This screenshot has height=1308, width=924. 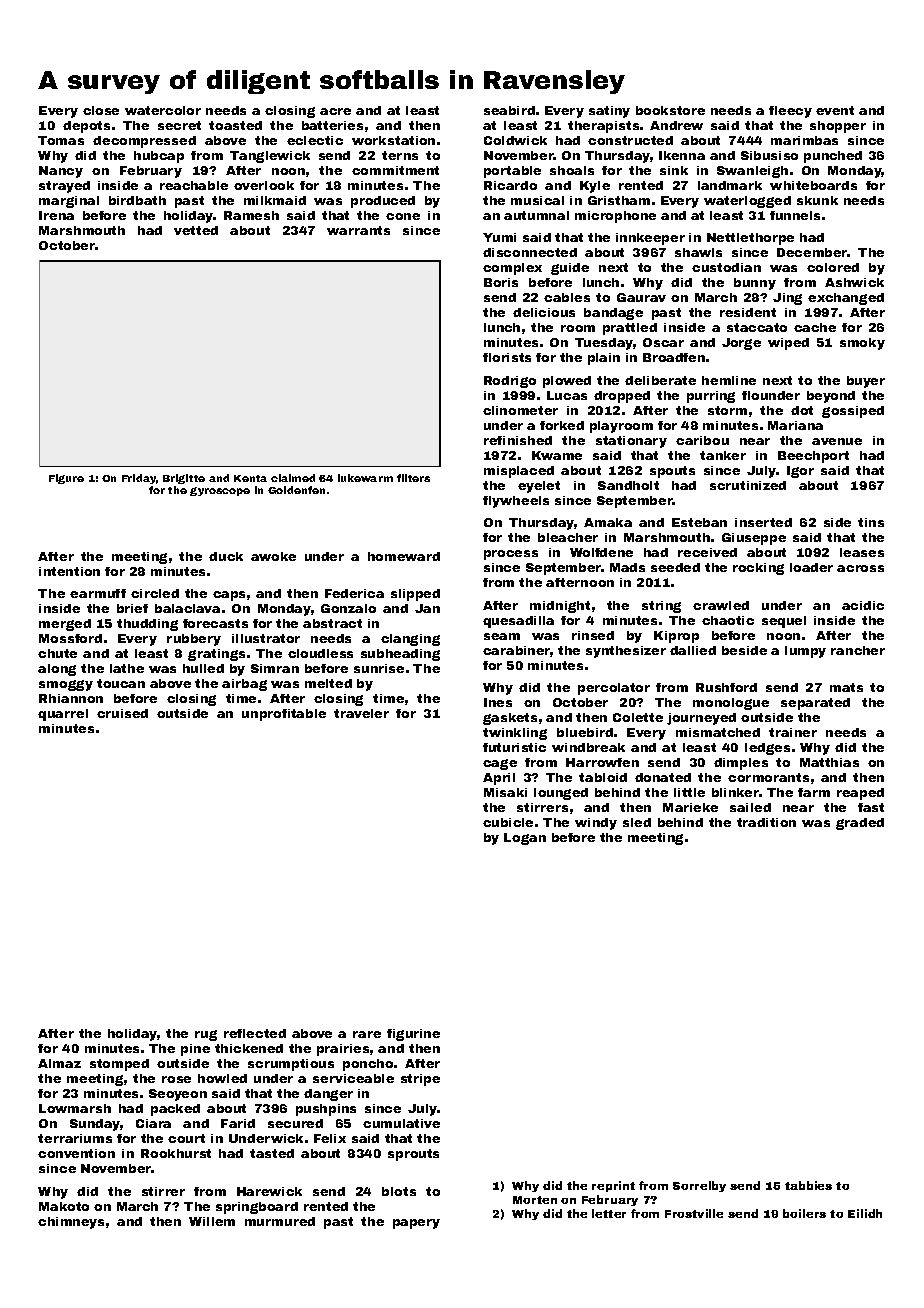 What do you see at coordinates (367, 1034) in the screenshot?
I see `rare` at bounding box center [367, 1034].
